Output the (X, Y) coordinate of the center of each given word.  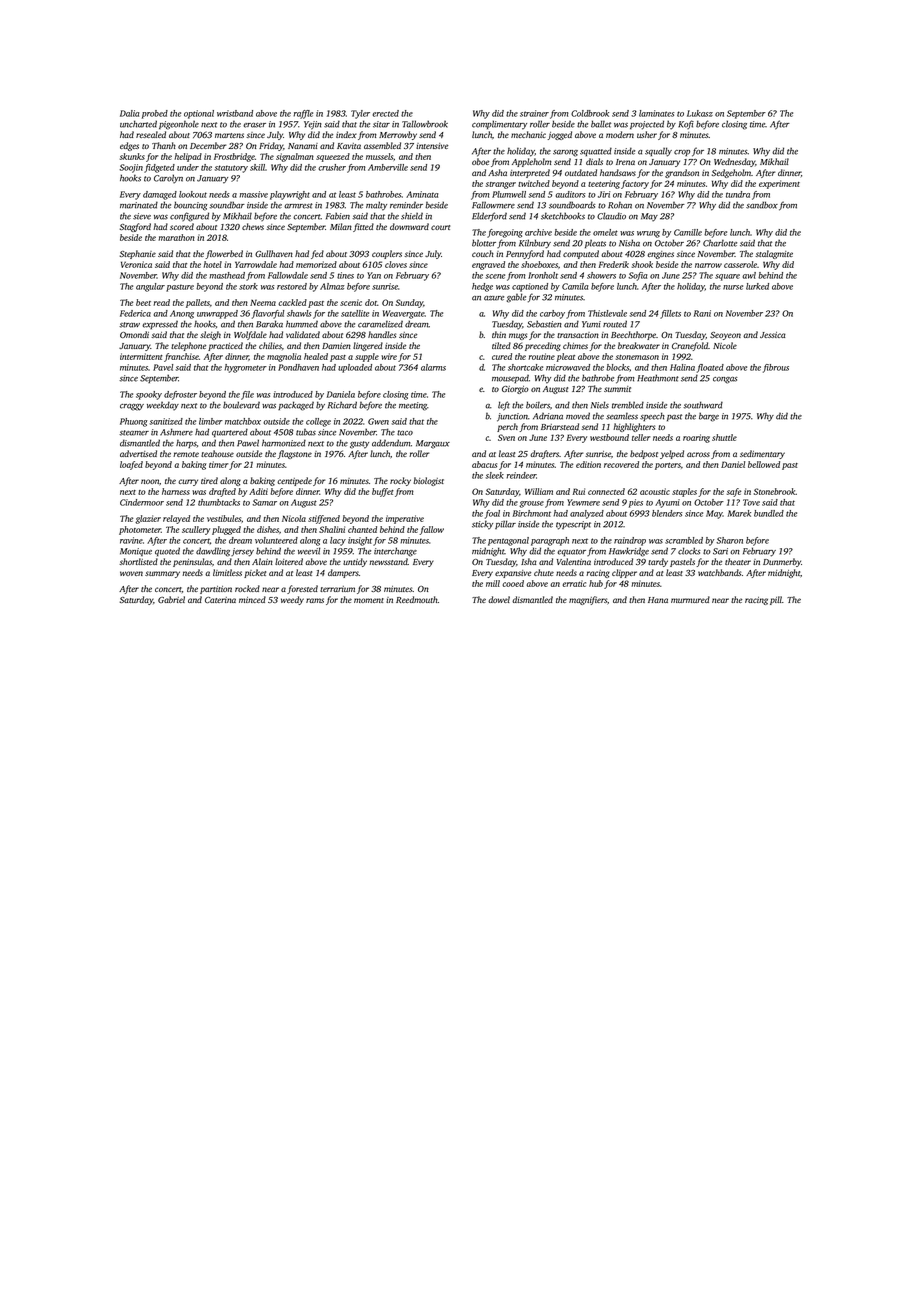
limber (211, 421)
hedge (482, 287)
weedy (292, 600)
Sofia (637, 276)
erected (386, 113)
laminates (656, 113)
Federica (135, 313)
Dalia (129, 113)
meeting (413, 406)
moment (369, 600)
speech (652, 416)
